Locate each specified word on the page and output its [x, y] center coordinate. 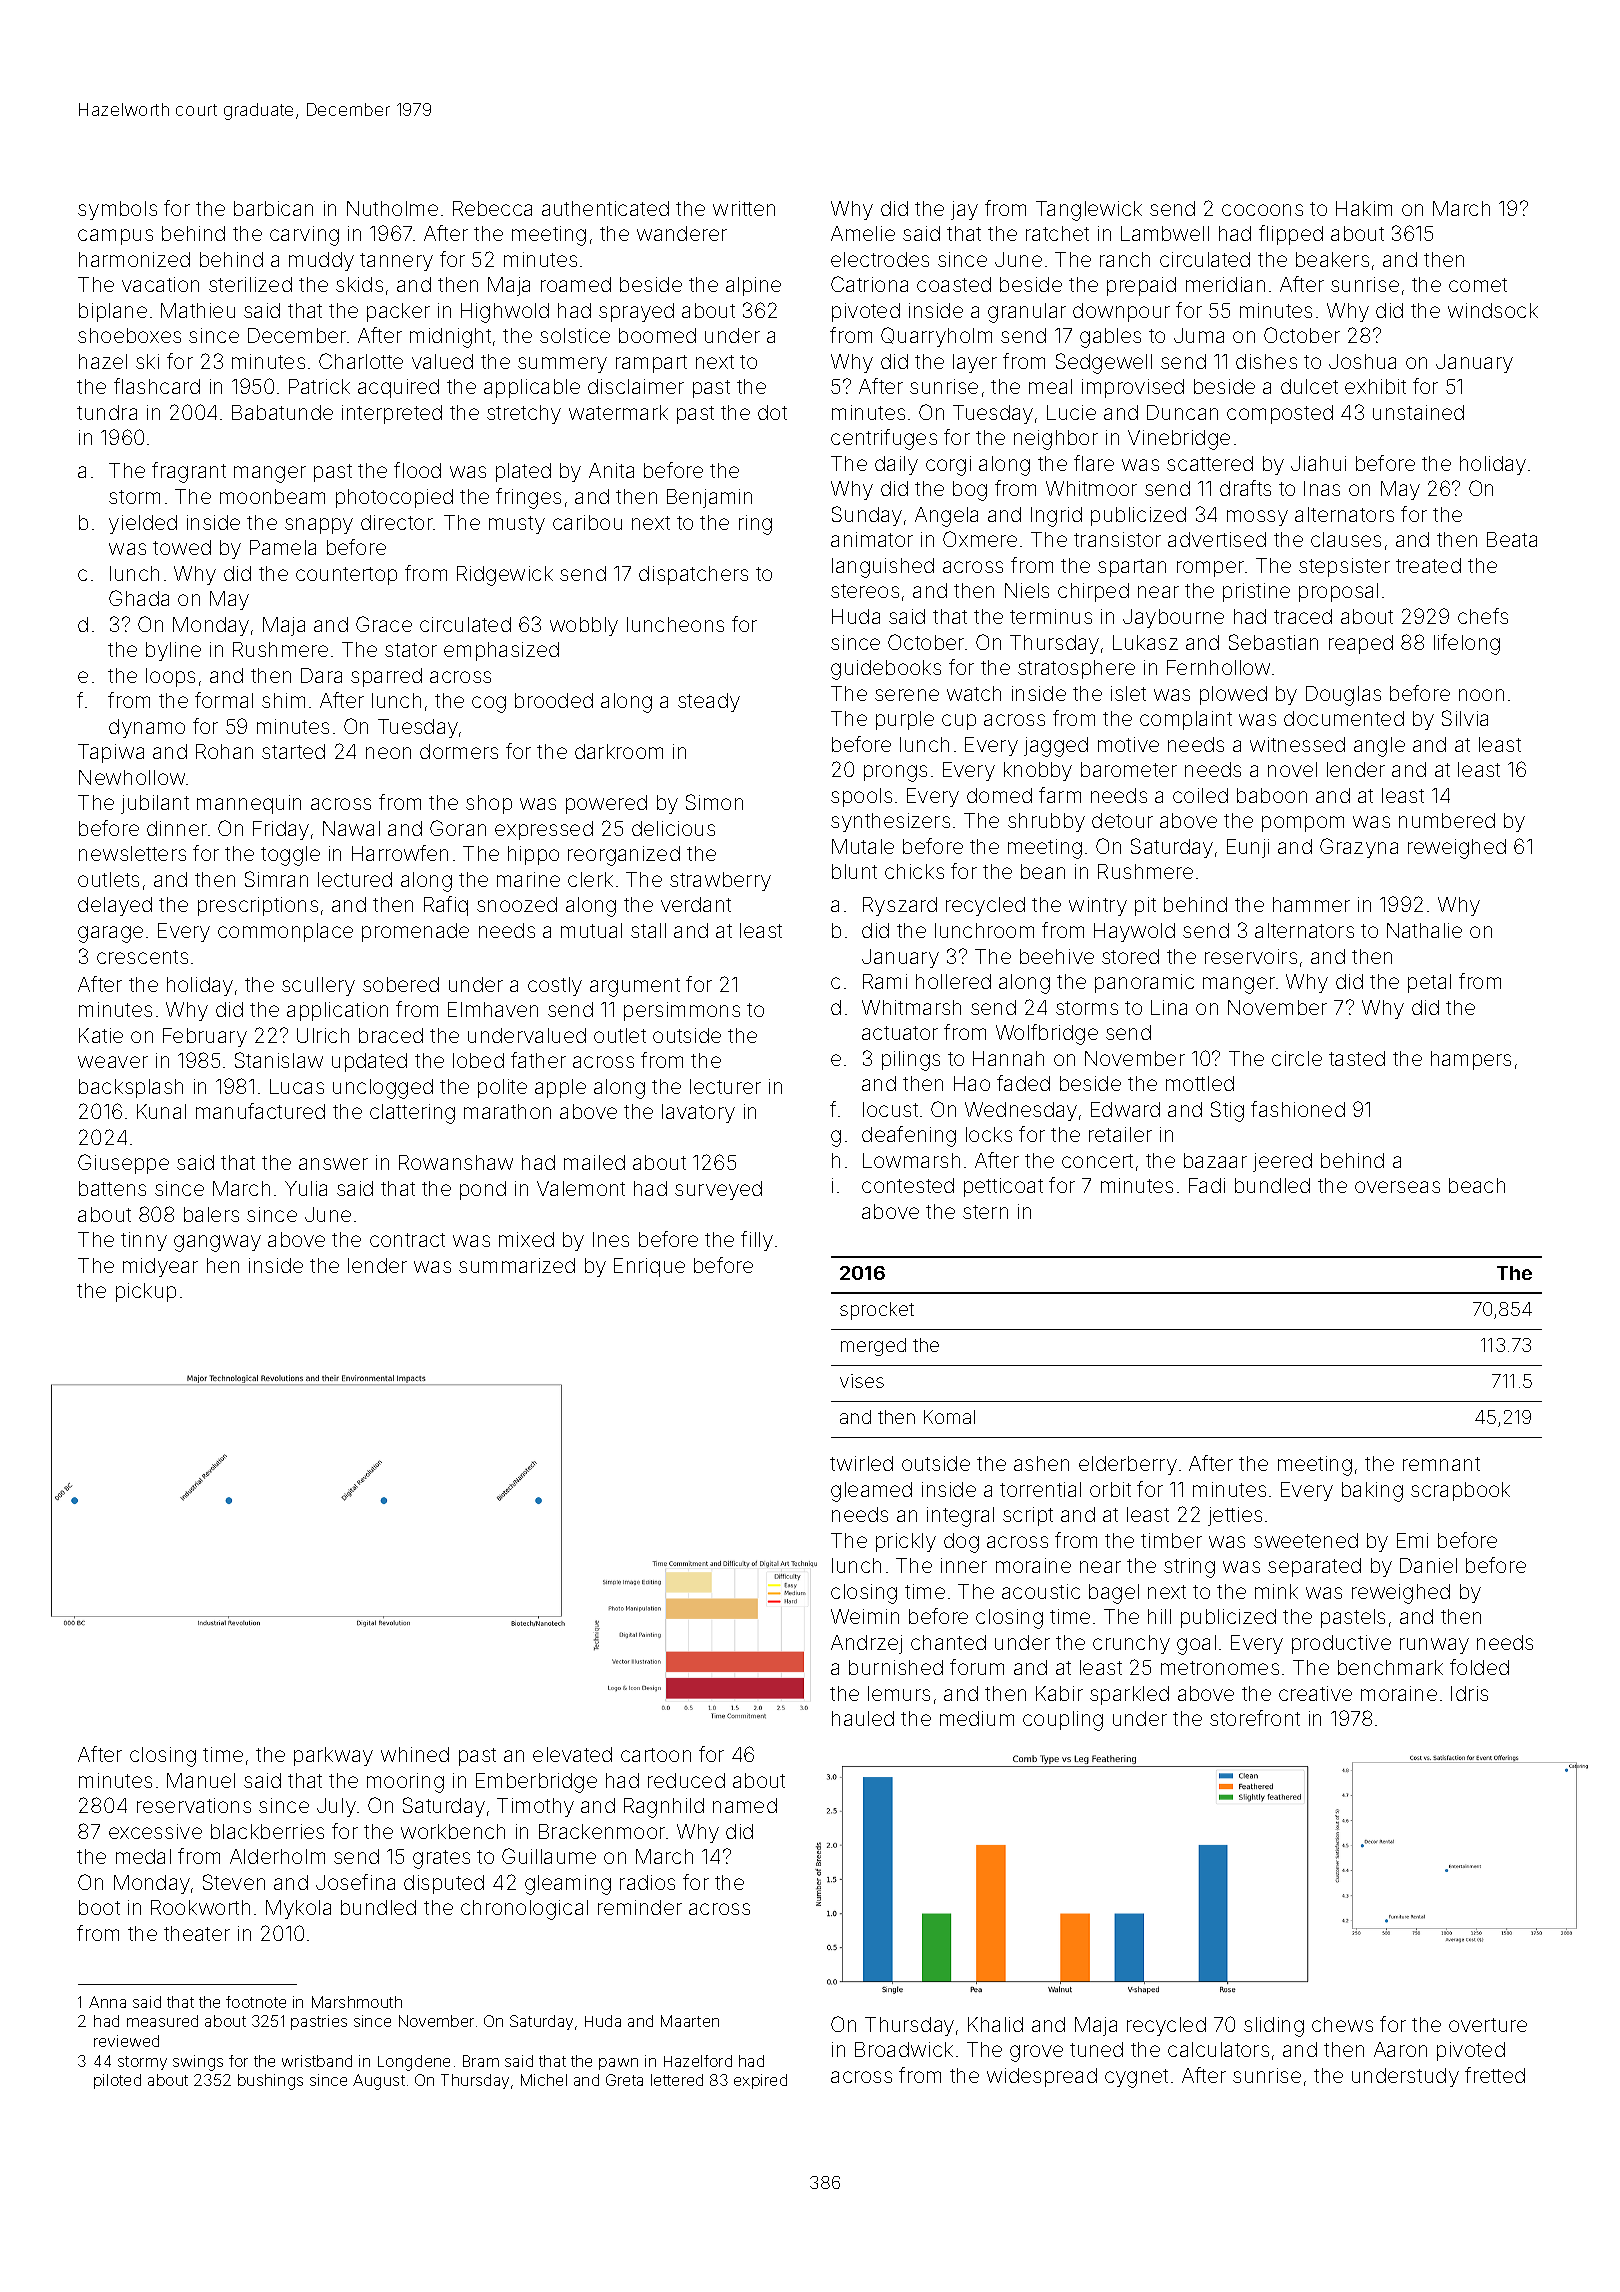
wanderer [682, 233]
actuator [900, 1033]
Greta [624, 2080]
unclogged [383, 1089]
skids [359, 284]
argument [635, 987]
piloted [117, 2081]
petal [1429, 983]
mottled [1200, 1083]
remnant [1441, 1464]
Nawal [351, 828]
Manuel [201, 1780]
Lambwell [1165, 233]
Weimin [865, 1616]
